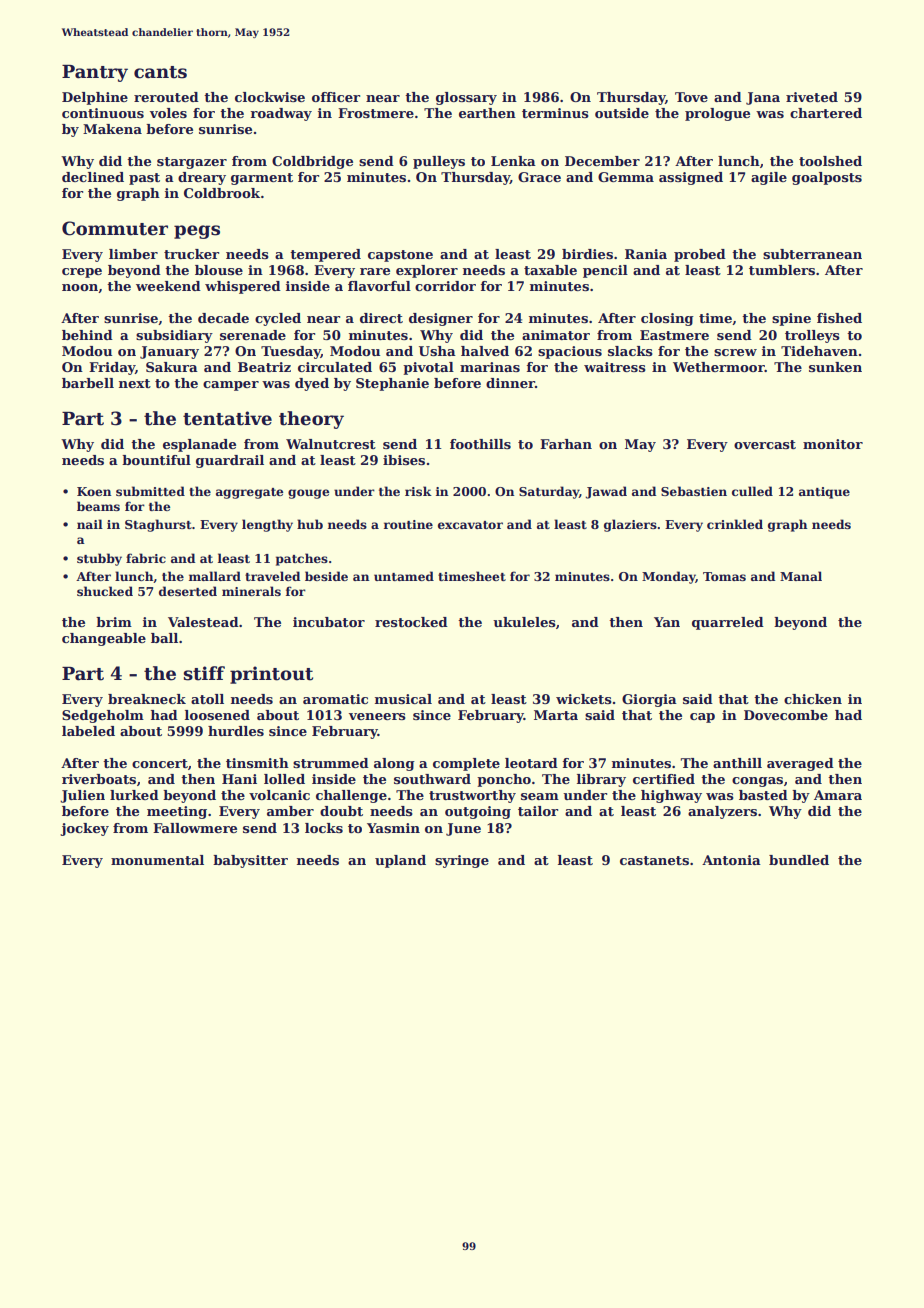 The height and width of the screenshot is (1308, 924). What do you see at coordinates (466, 98) in the screenshot?
I see `glossary` at bounding box center [466, 98].
